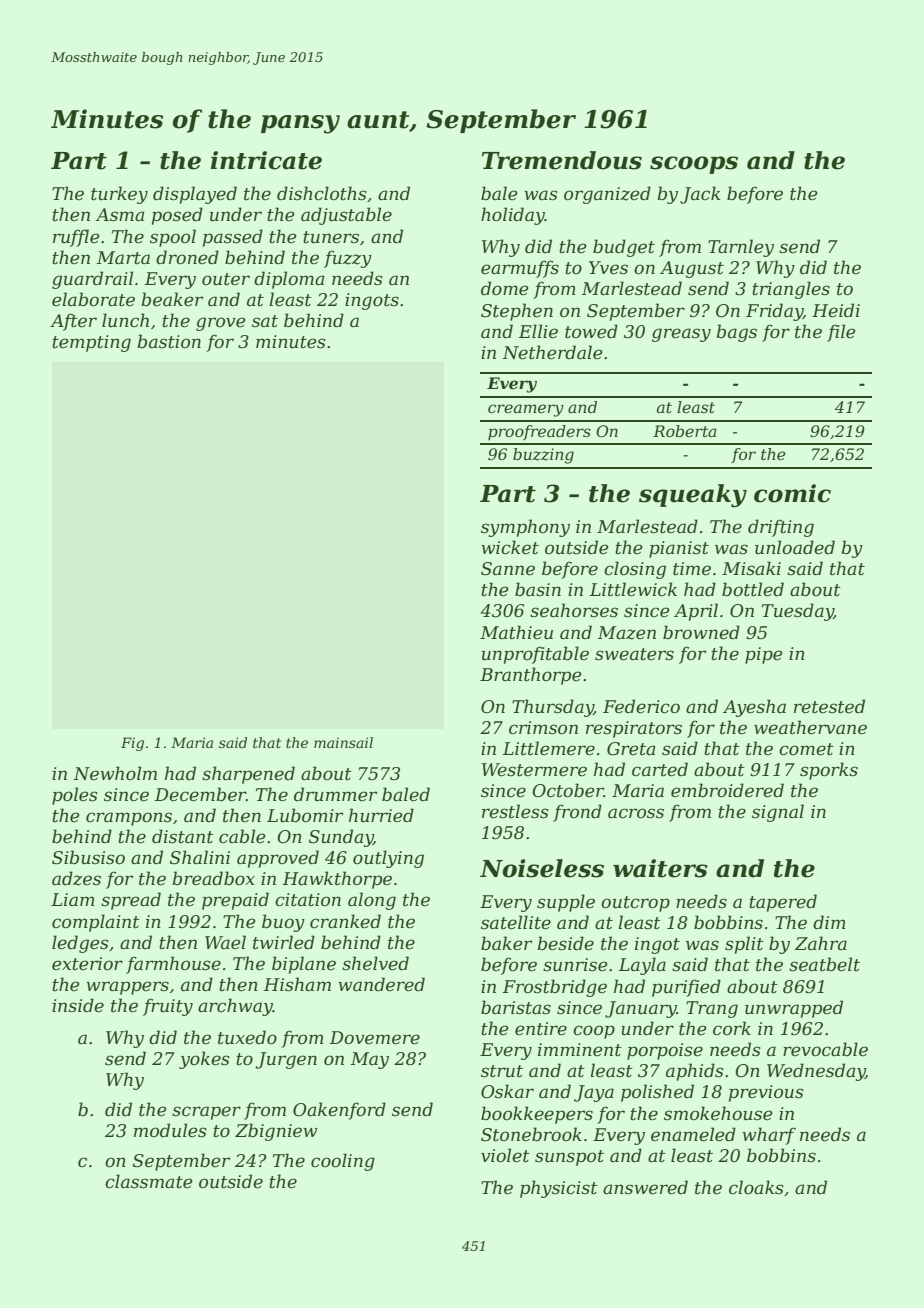 This page has width=924, height=1308. What do you see at coordinates (700, 195) in the page?
I see `Jack` at bounding box center [700, 195].
